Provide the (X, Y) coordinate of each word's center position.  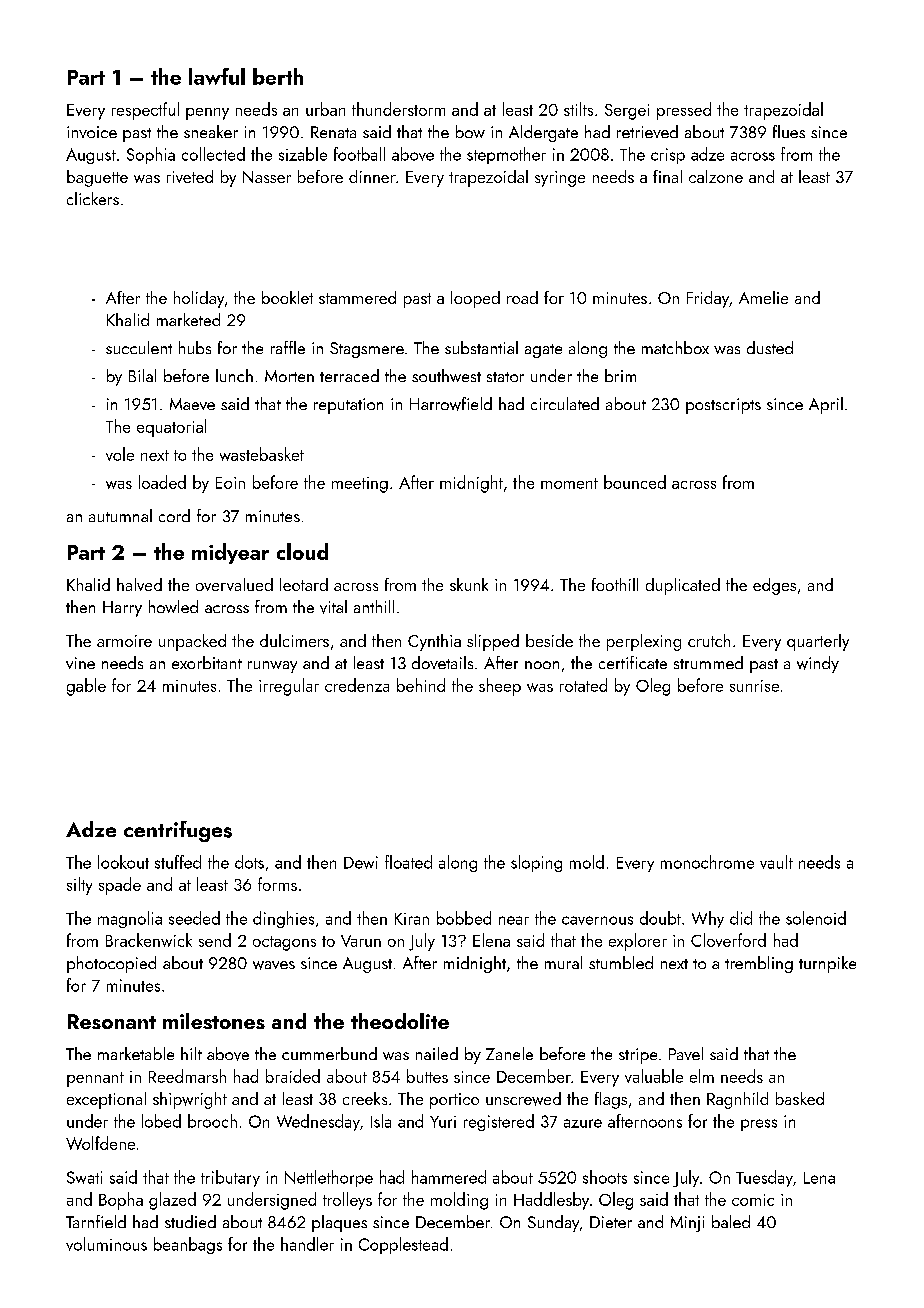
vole (120, 454)
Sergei (627, 112)
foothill (615, 584)
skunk (469, 584)
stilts (578, 109)
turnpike (827, 964)
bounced (635, 482)
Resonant (112, 1021)
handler (307, 1244)
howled (173, 606)
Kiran (412, 919)
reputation (348, 406)
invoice (92, 132)
